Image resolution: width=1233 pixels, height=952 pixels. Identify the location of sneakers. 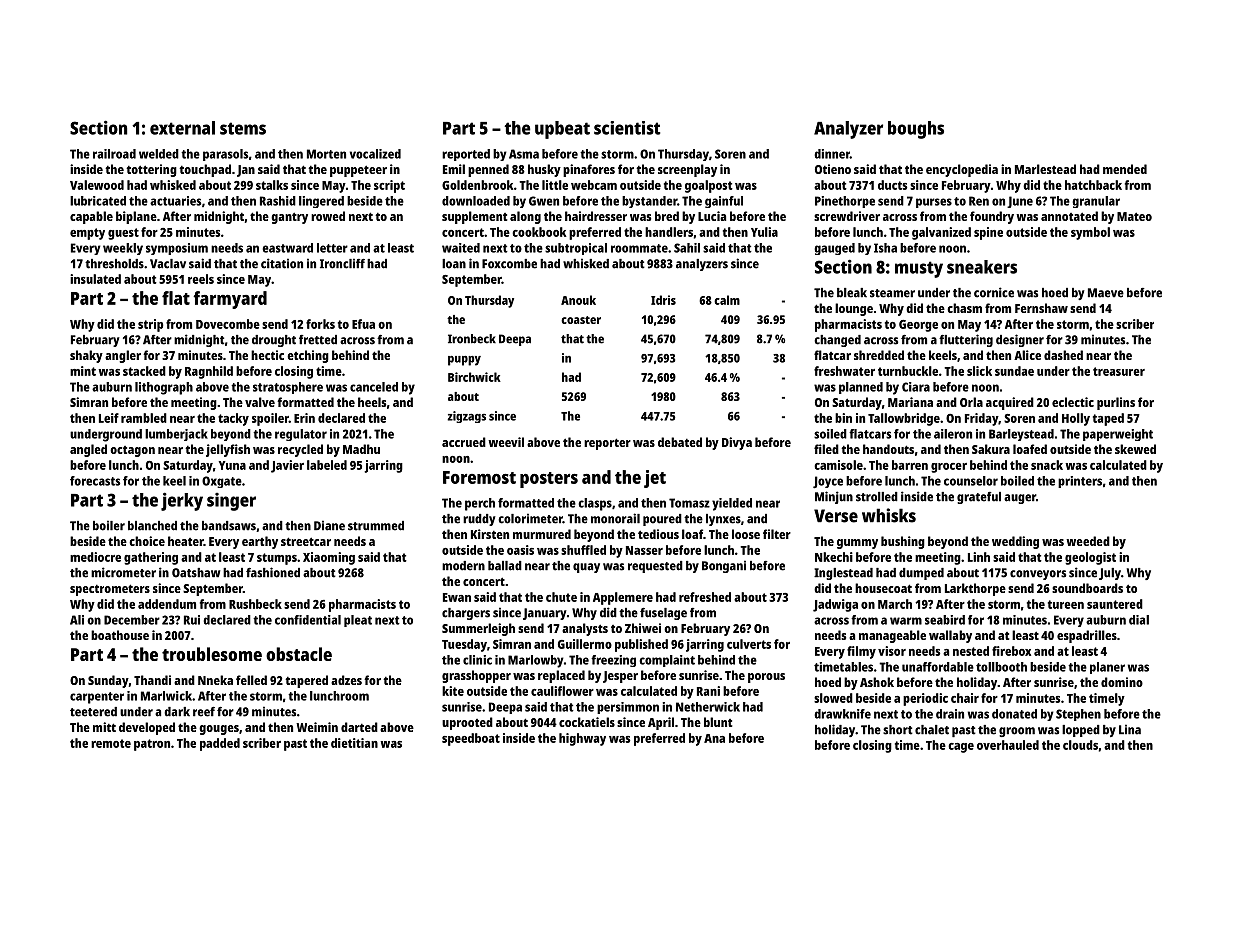
(982, 267).
